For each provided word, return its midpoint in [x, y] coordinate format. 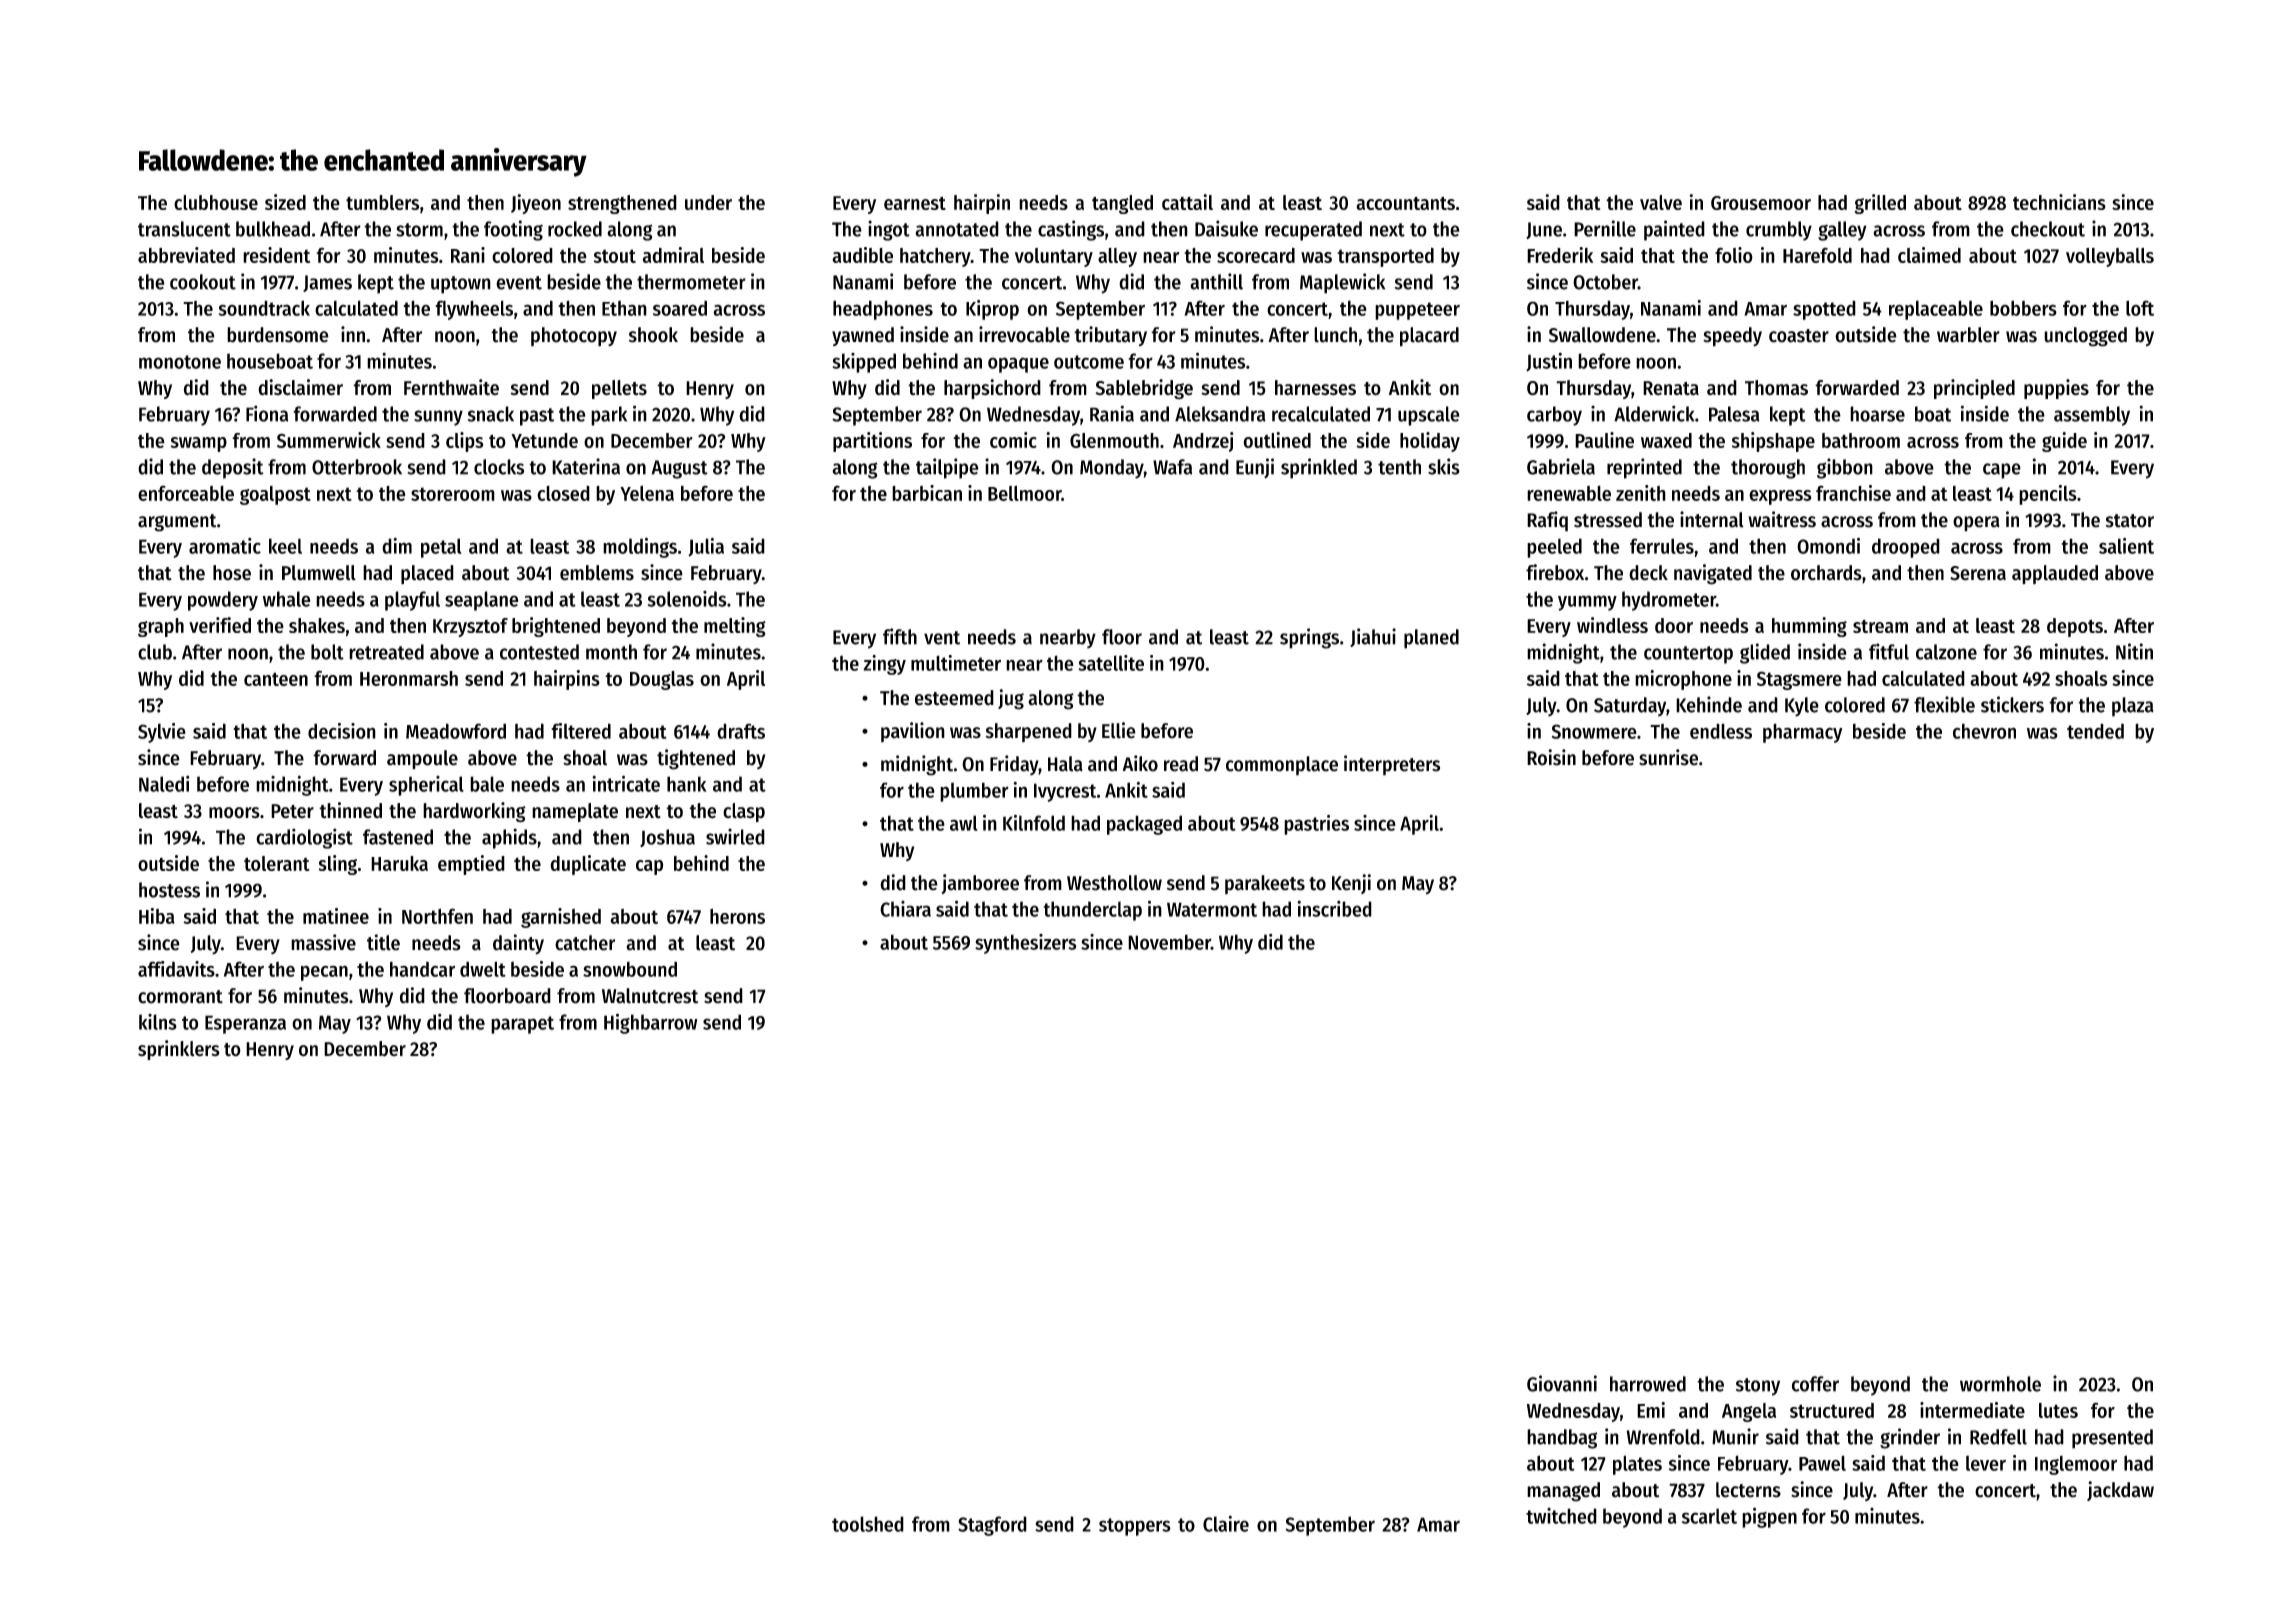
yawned [863, 336]
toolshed [868, 1524]
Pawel [1822, 1463]
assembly [2092, 416]
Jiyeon [536, 204]
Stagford [992, 1526]
